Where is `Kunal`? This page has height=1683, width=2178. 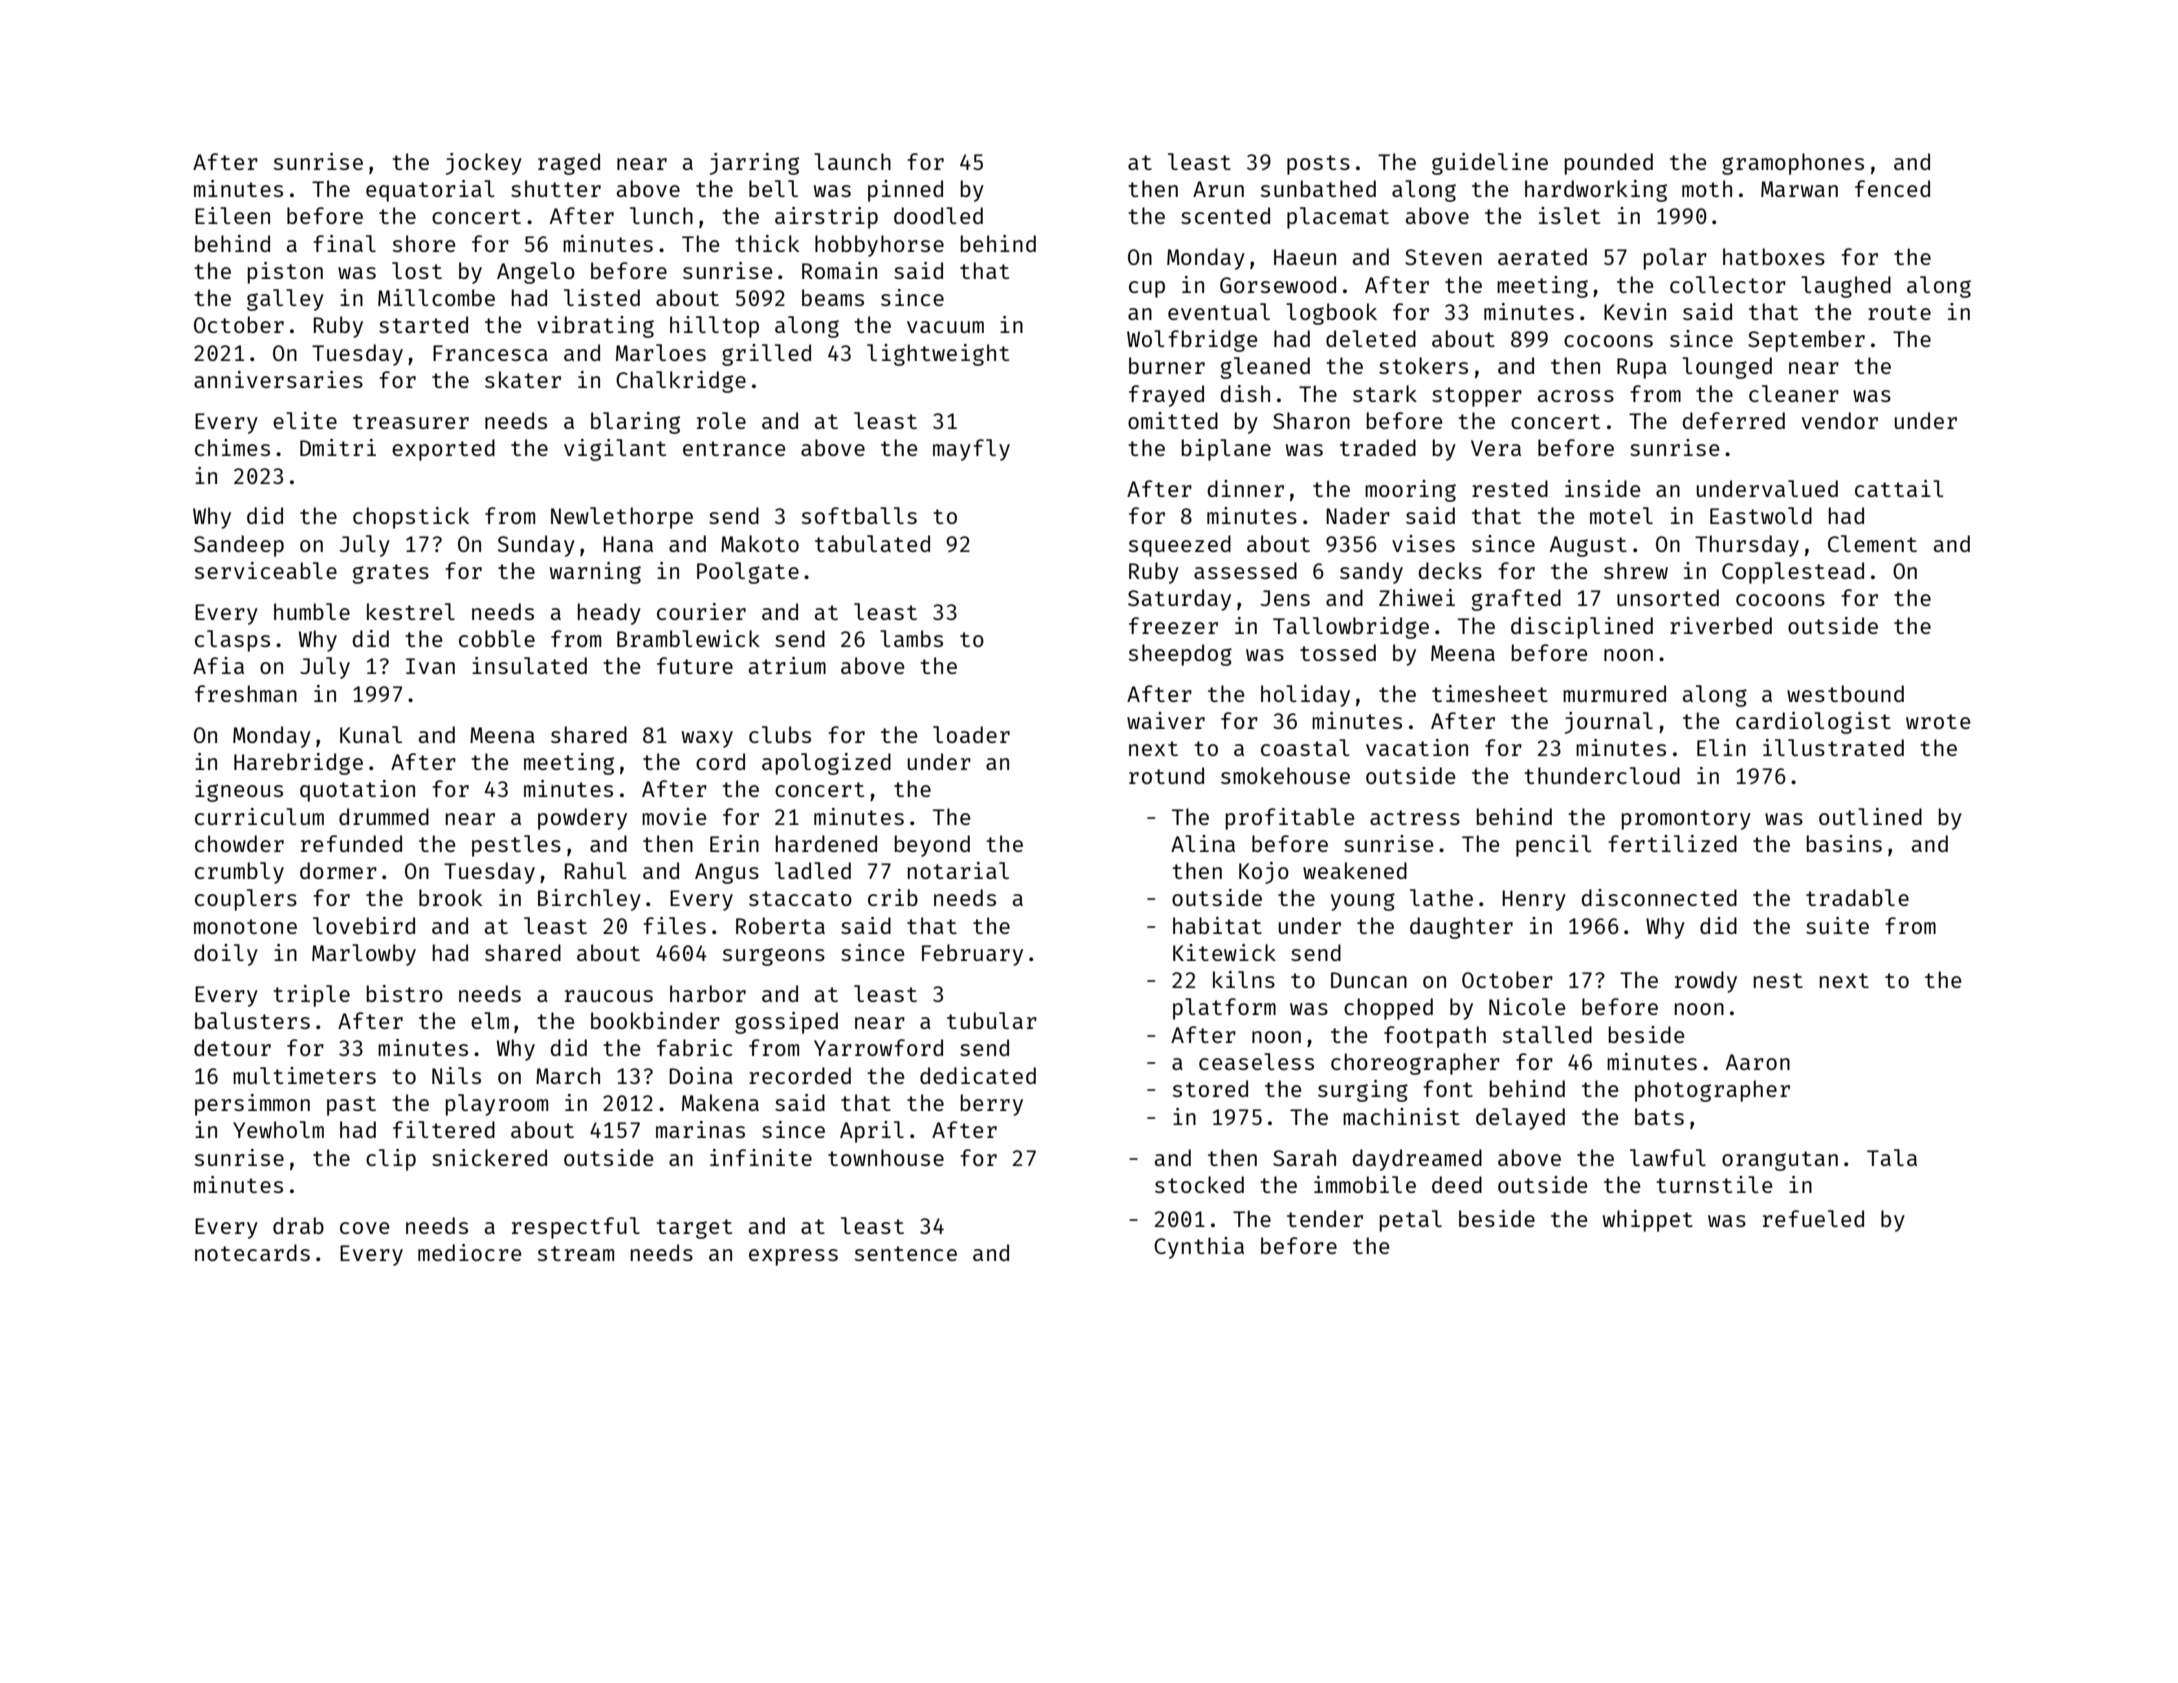
Kunal is located at coordinates (371, 734).
